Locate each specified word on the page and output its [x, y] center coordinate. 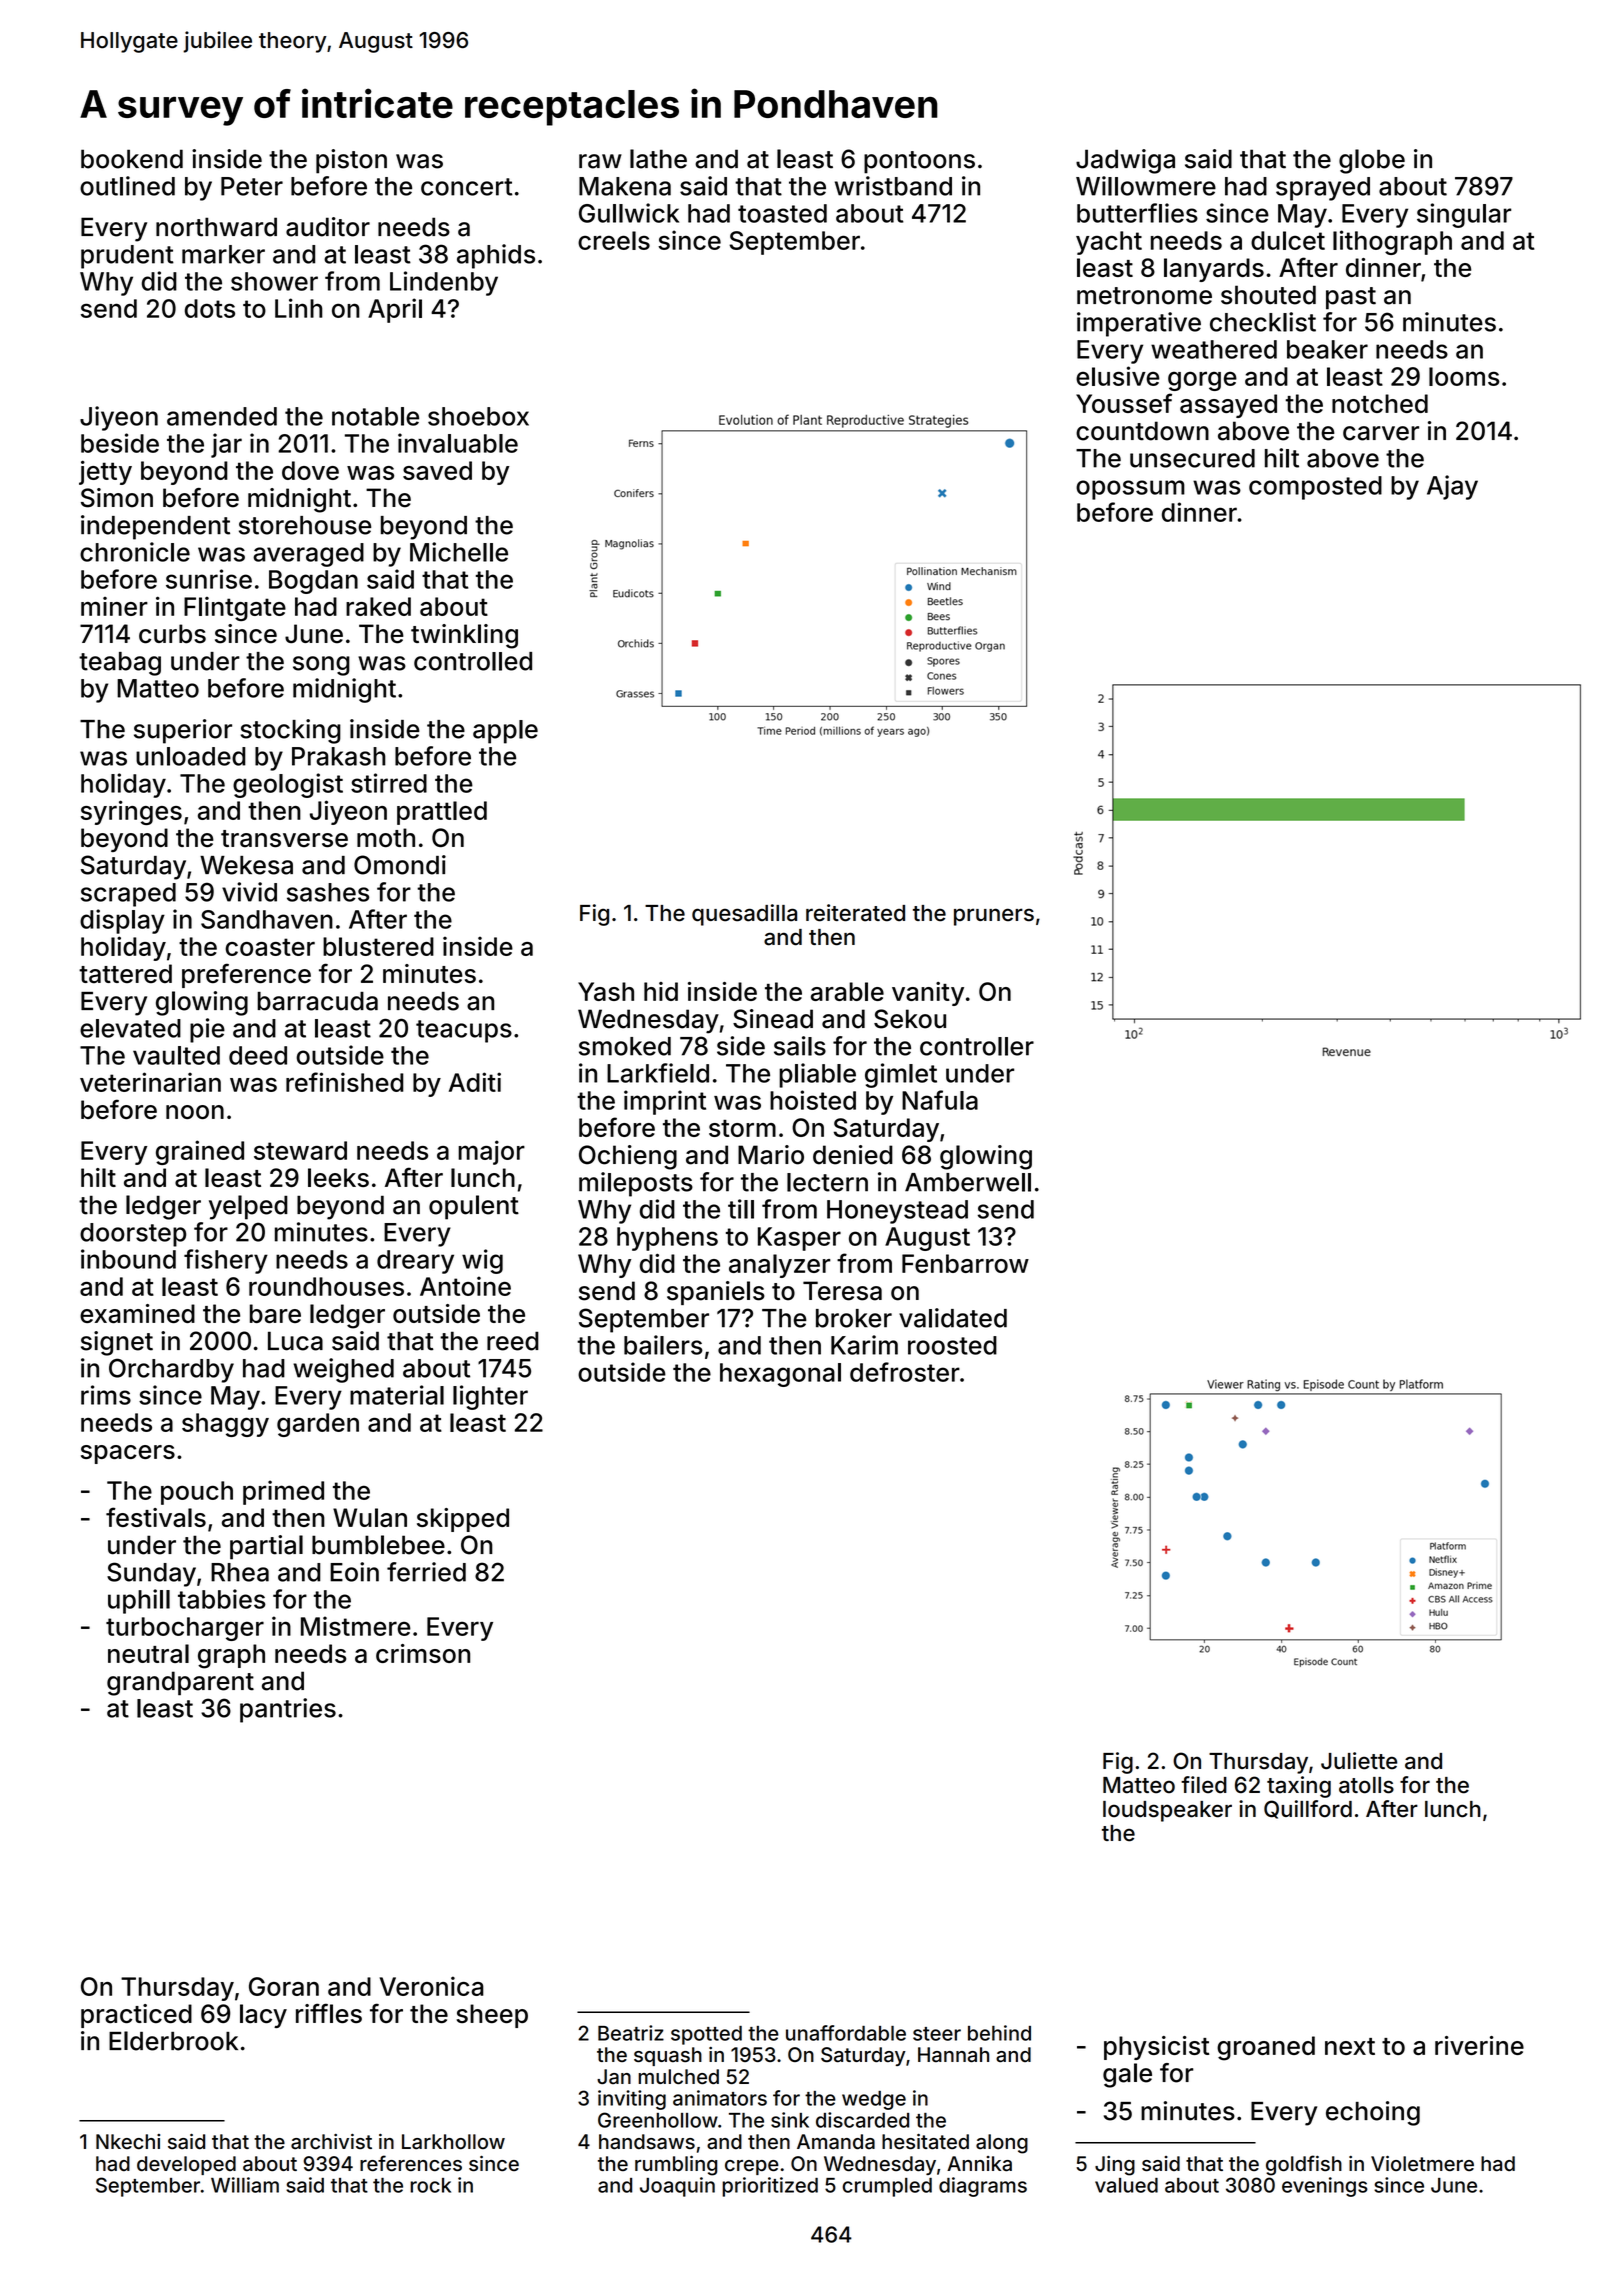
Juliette [1359, 1761]
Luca [295, 1341]
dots [210, 308]
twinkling [464, 636]
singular [1464, 215]
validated [953, 1318]
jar [226, 445]
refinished [345, 1082]
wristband [893, 186]
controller [977, 1046]
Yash [606, 991]
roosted [952, 1345]
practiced [136, 2016]
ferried [426, 1572]
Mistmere [356, 1626]
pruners [994, 917]
